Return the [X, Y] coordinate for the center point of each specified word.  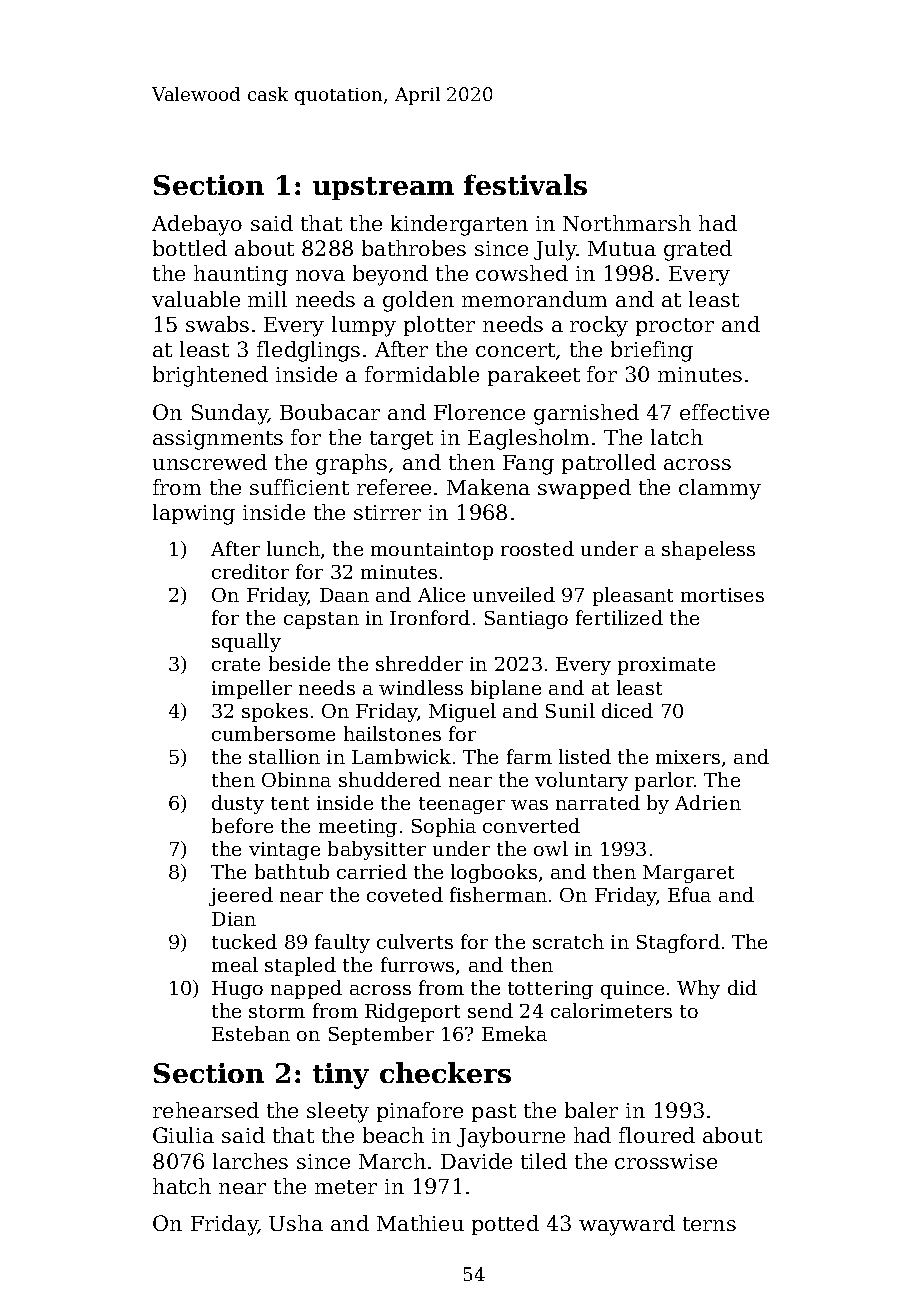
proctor [675, 327]
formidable [422, 374]
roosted [537, 548]
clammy [720, 489]
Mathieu [420, 1223]
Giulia [183, 1135]
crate [236, 664]
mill [267, 299]
